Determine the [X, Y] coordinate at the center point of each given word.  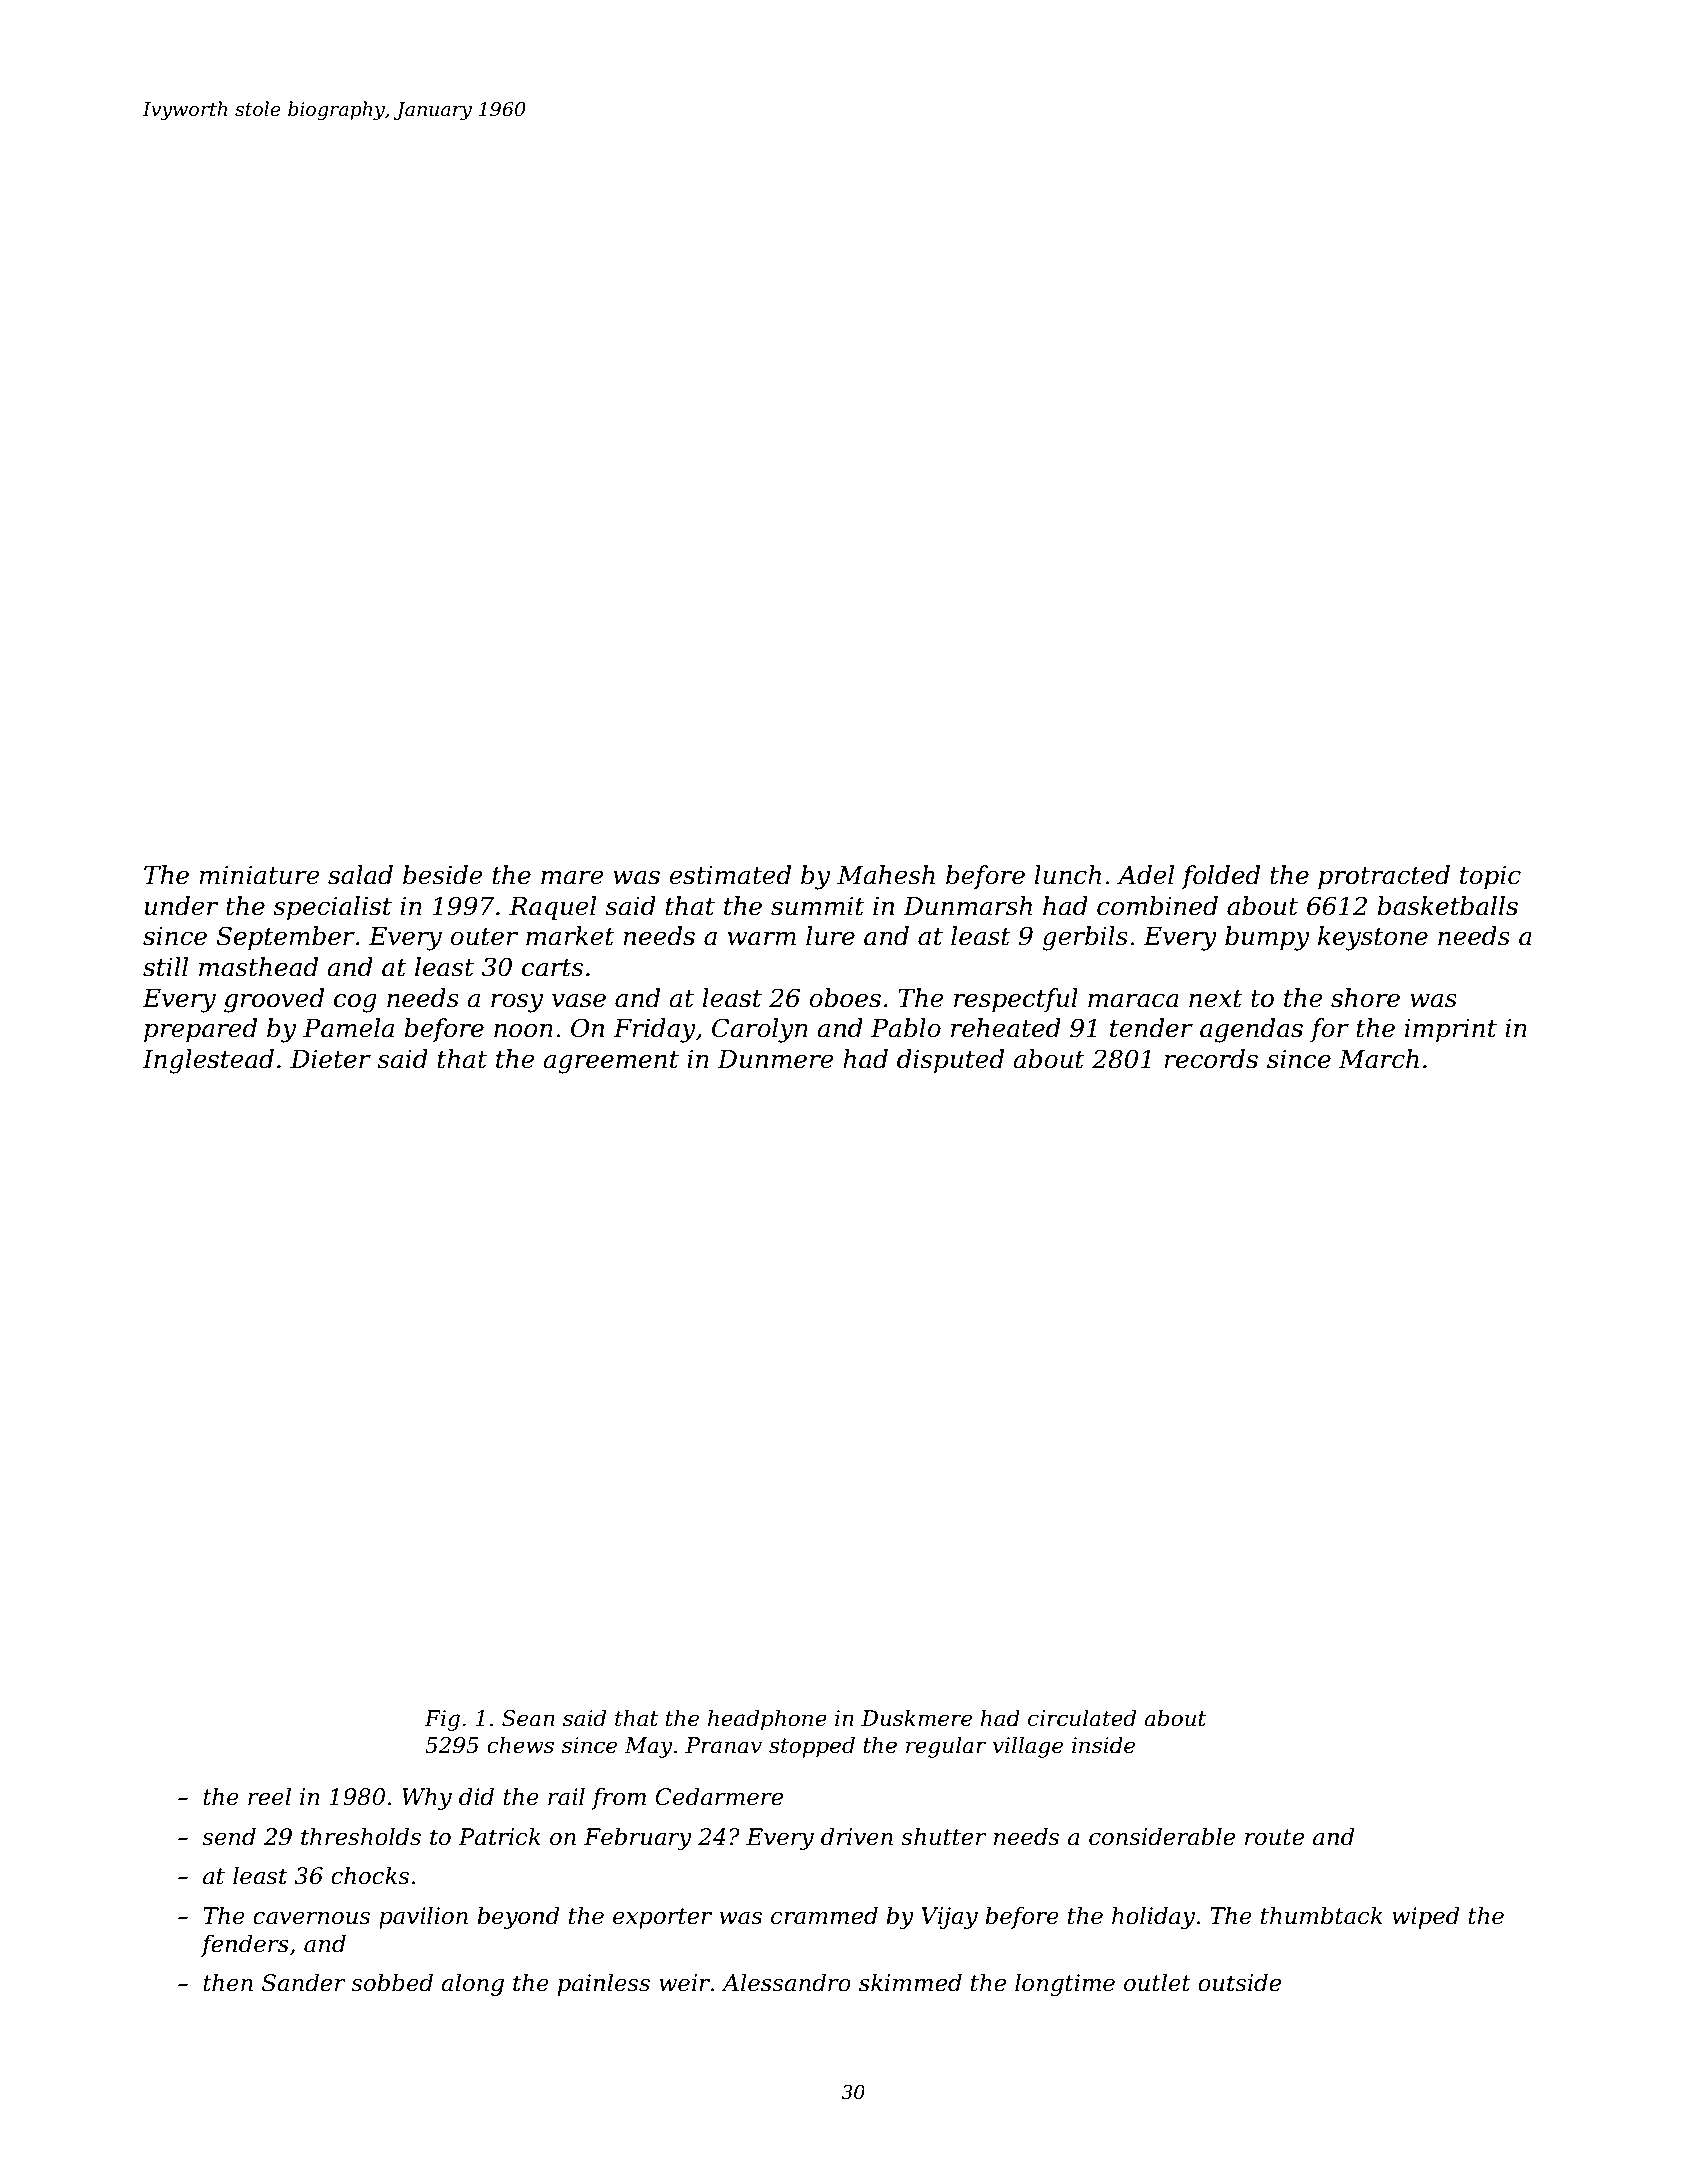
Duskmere [916, 1718]
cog [355, 1003]
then [228, 1982]
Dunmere [775, 1059]
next [1216, 999]
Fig [442, 1720]
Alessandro [786, 1982]
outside [1239, 1982]
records [1211, 1059]
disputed [950, 1061]
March [1379, 1059]
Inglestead [208, 1061]
